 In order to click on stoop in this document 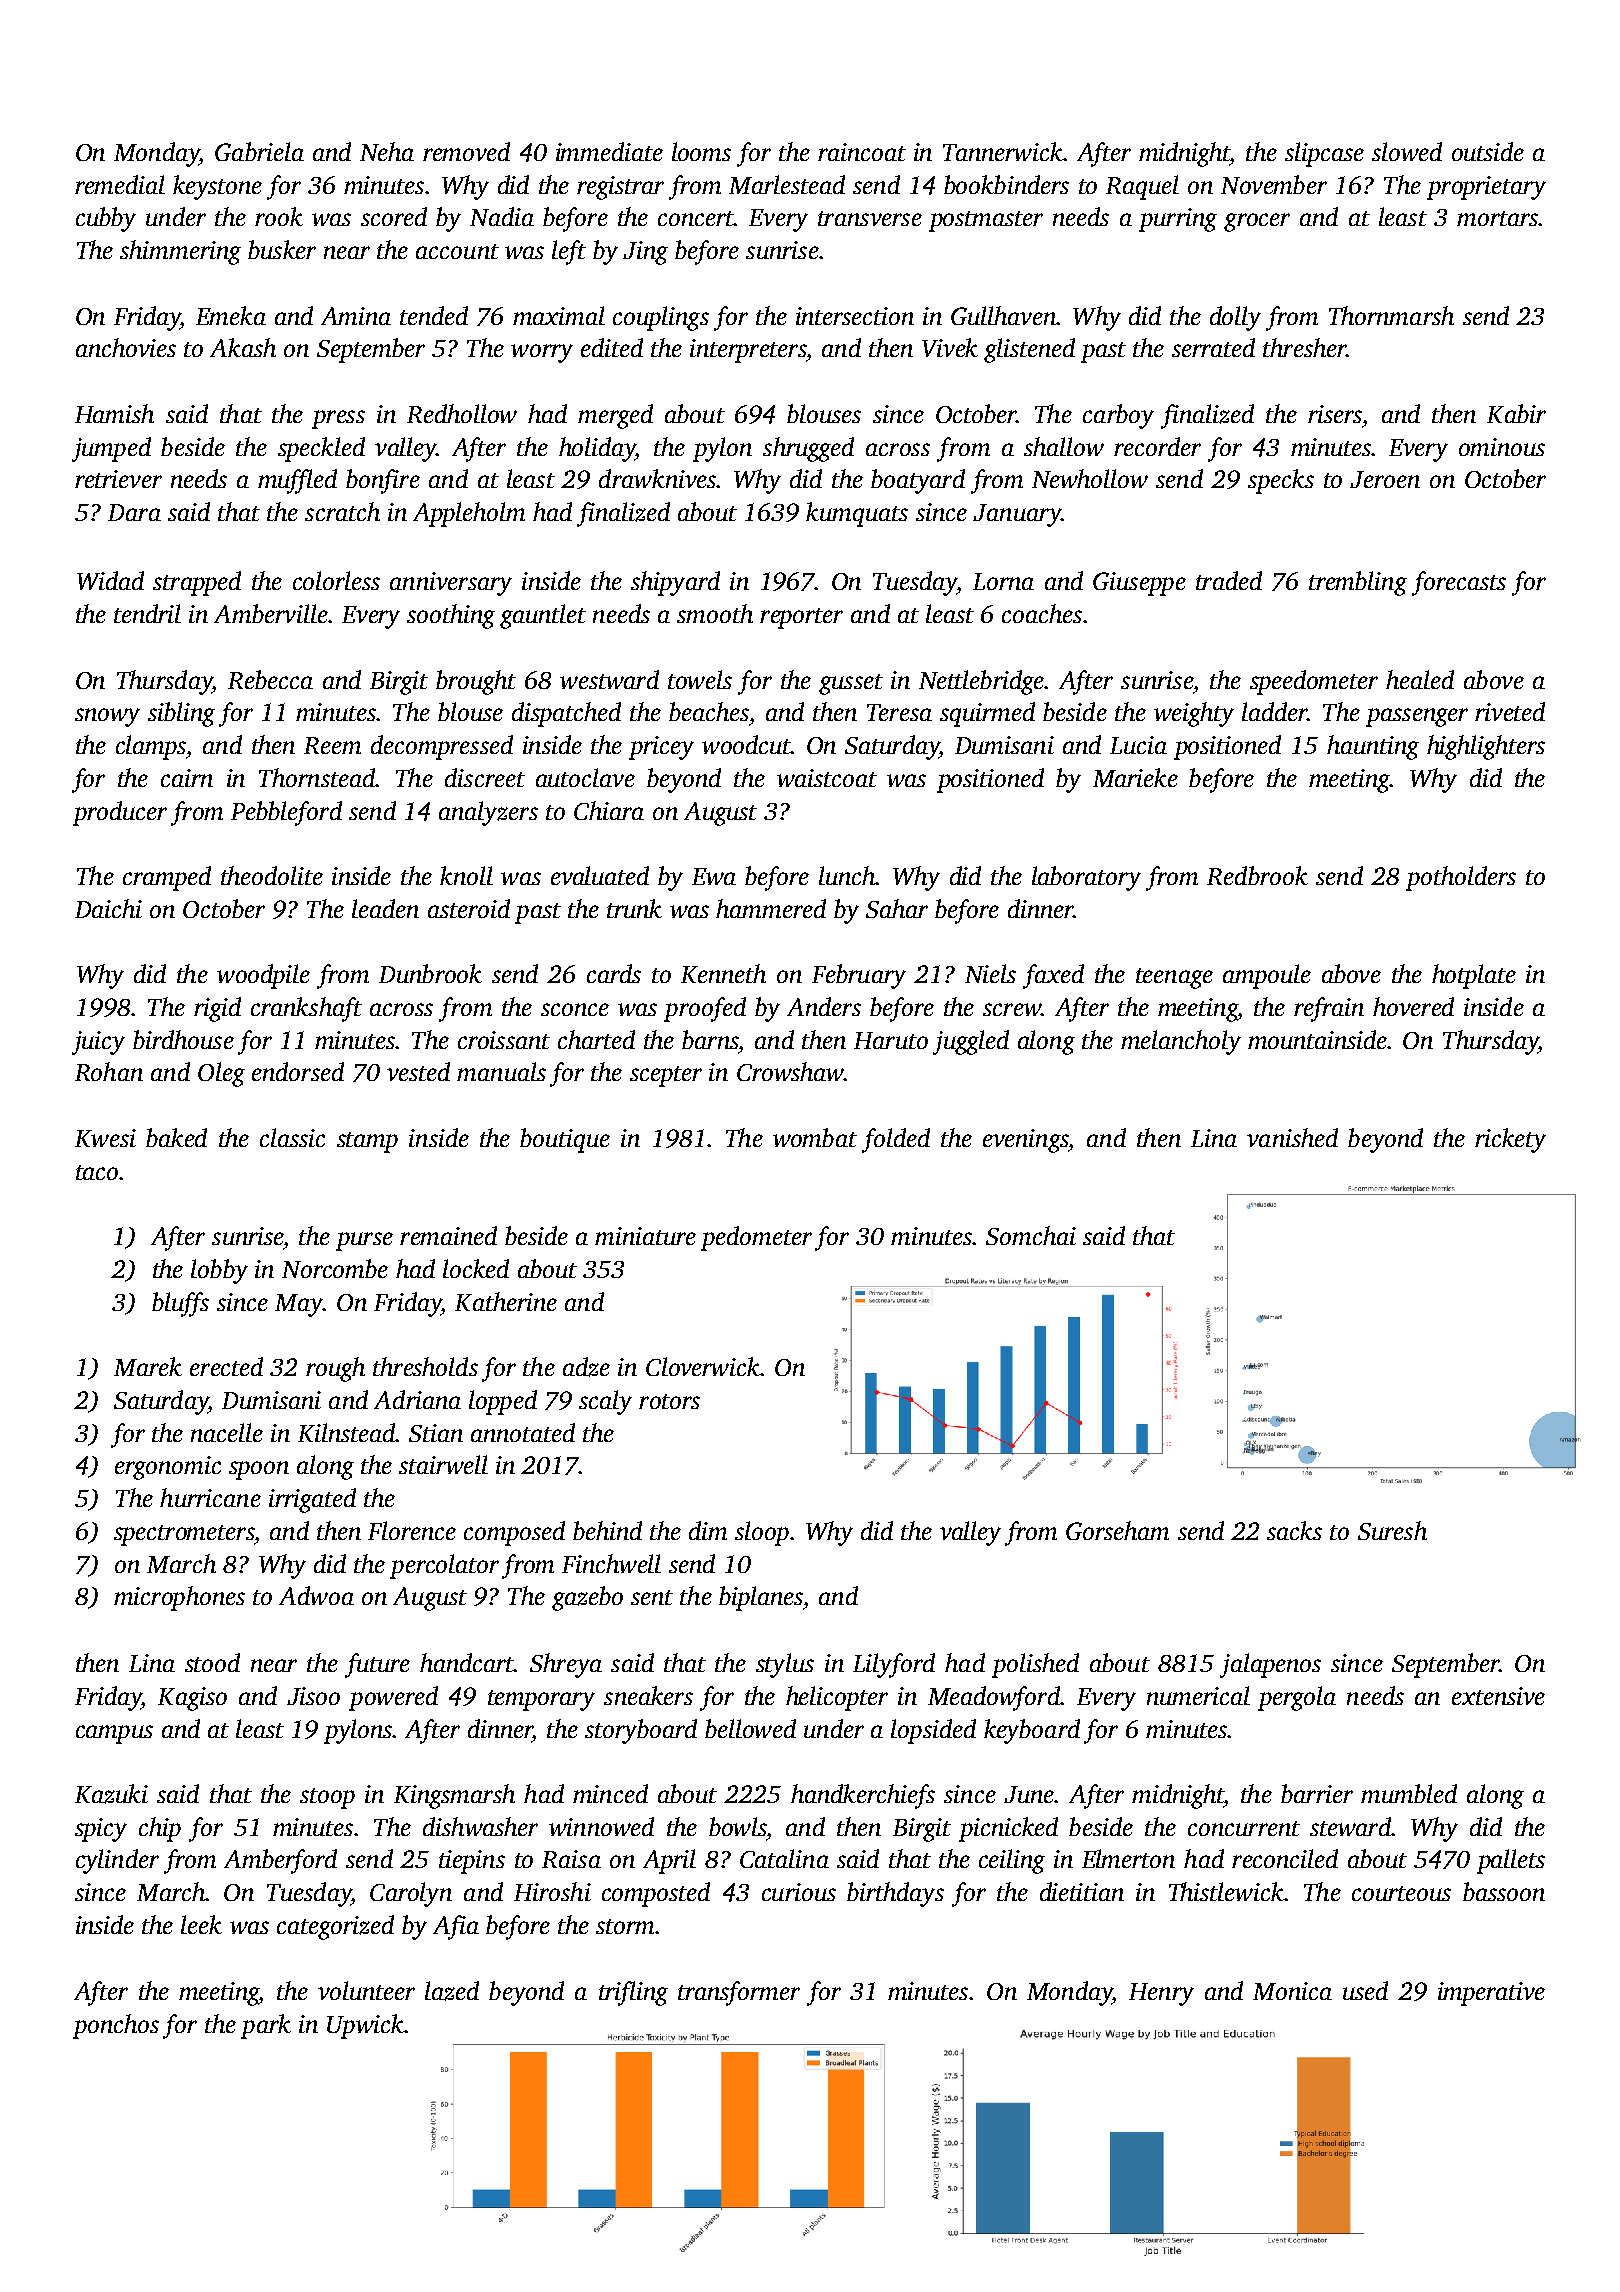, I will do `click(327, 1798)`.
